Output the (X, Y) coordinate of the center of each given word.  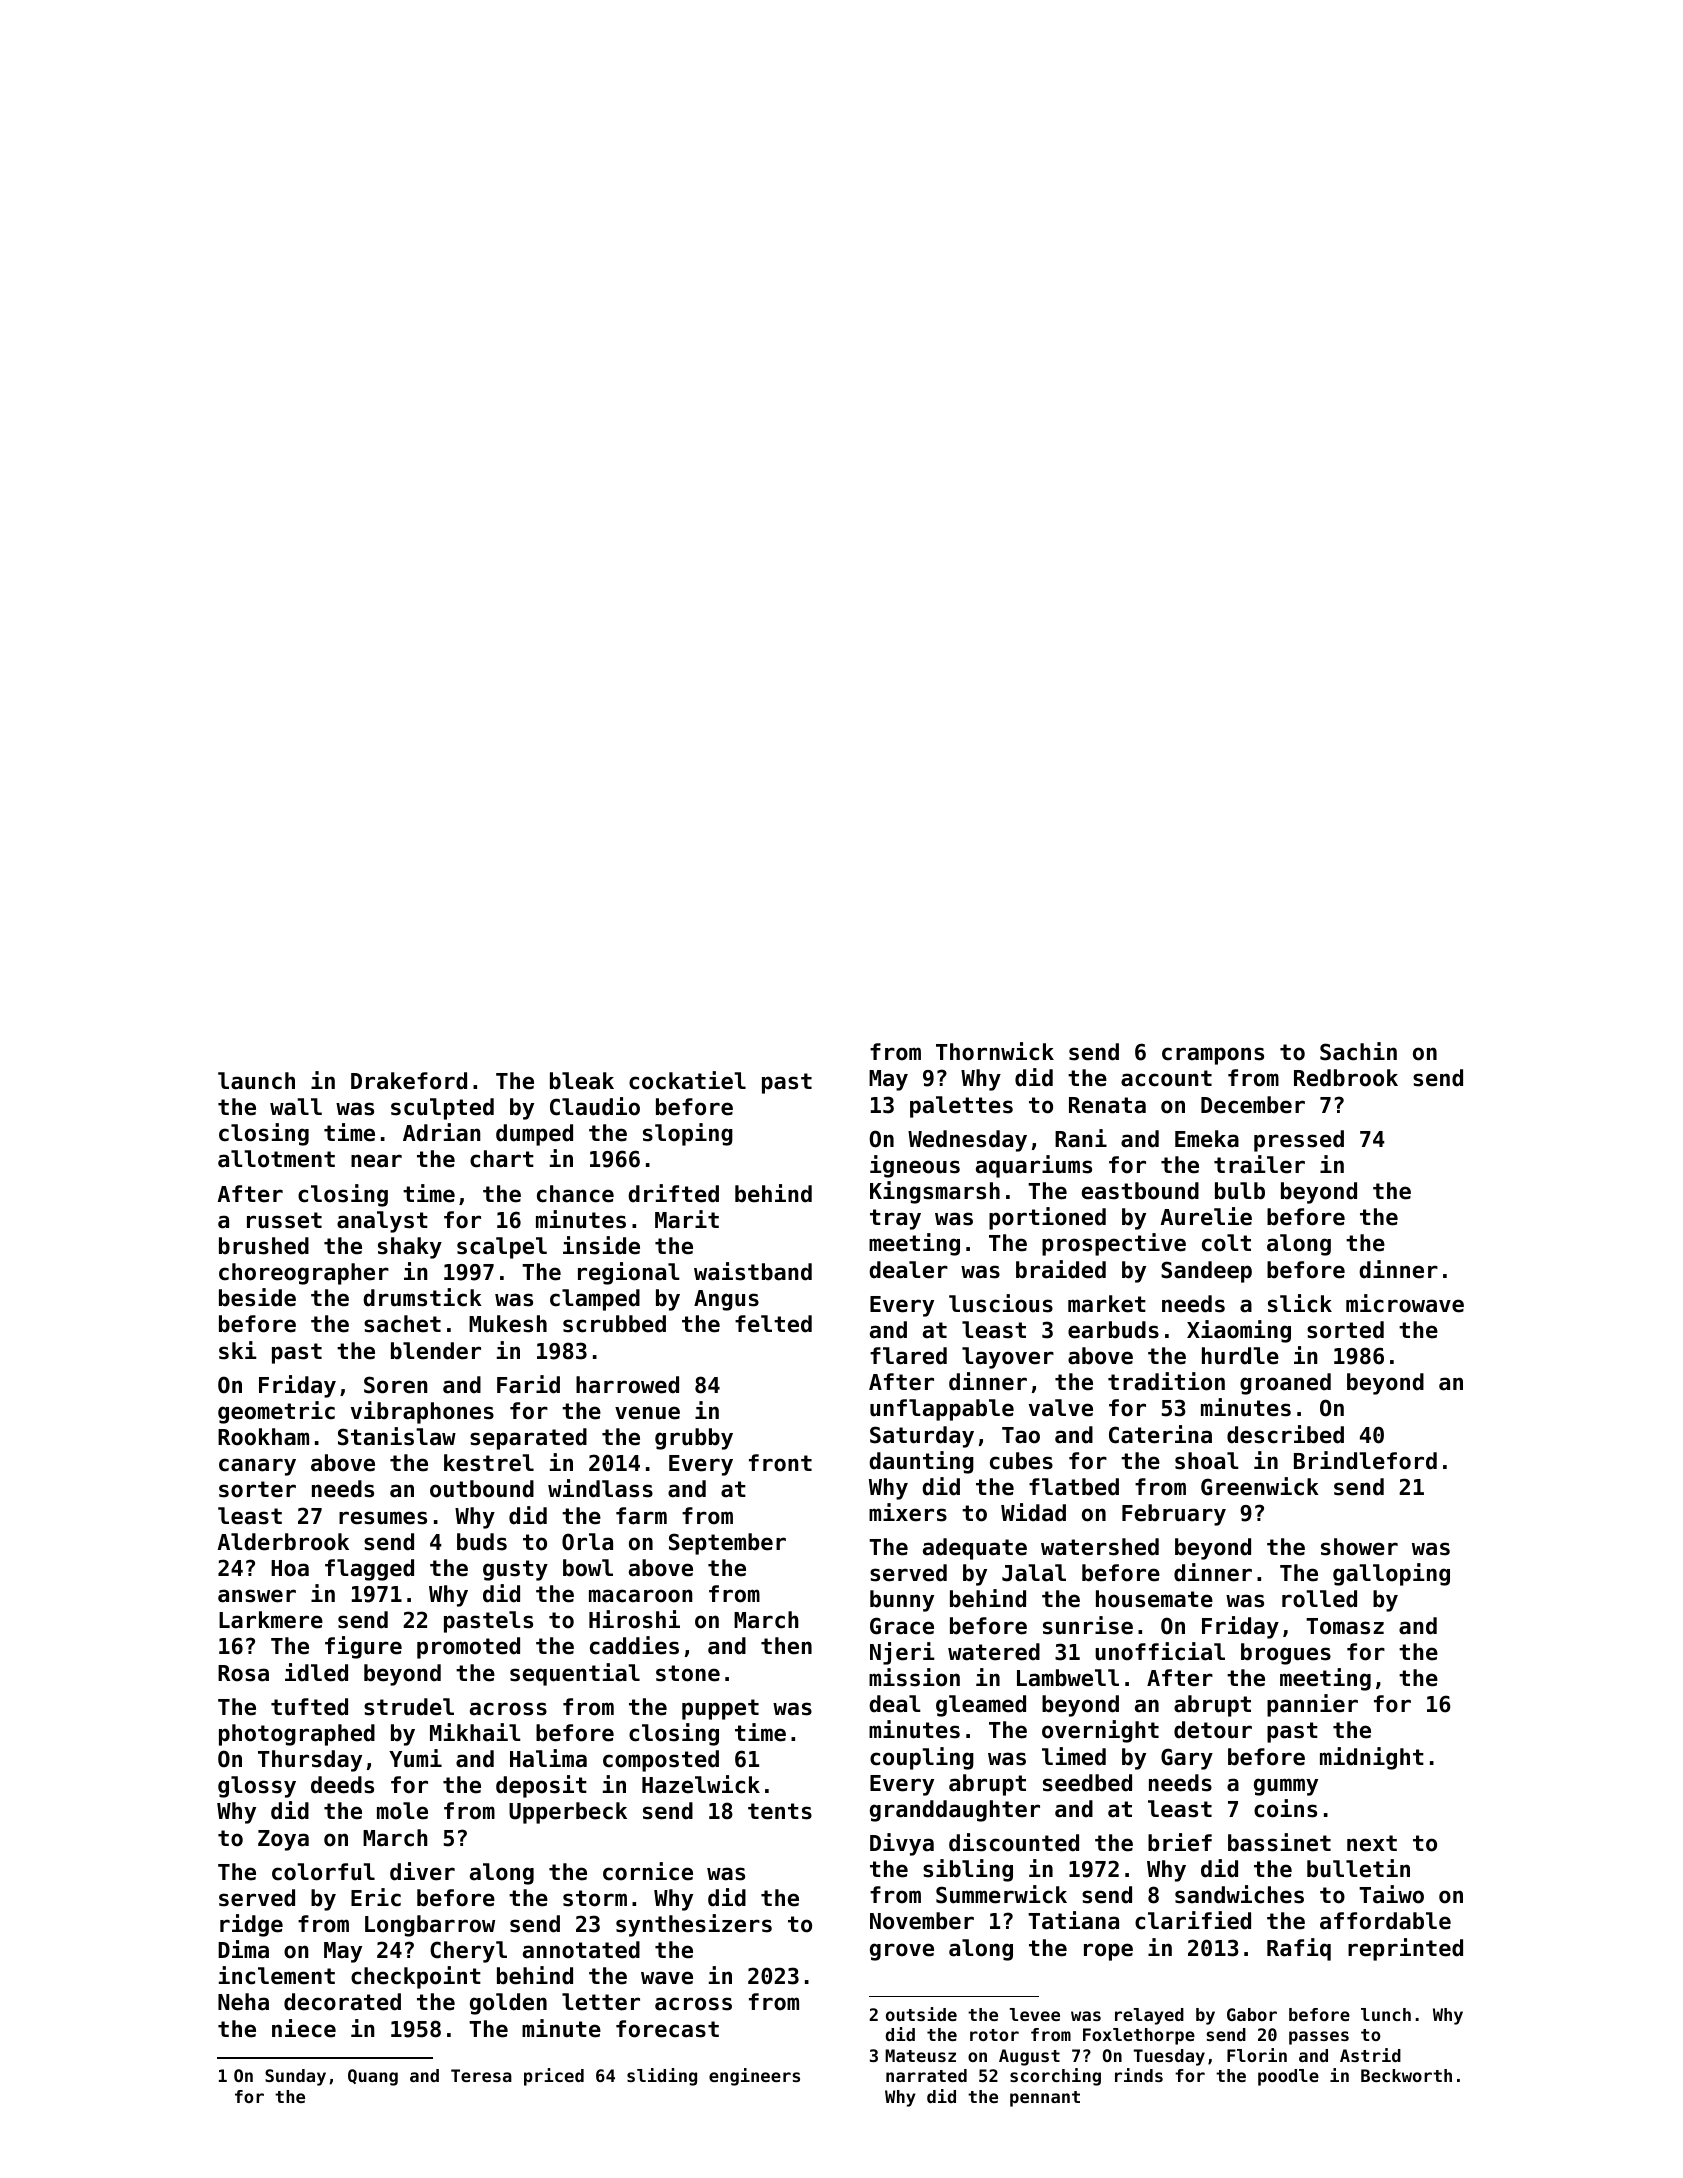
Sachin (1358, 1051)
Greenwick (1260, 1486)
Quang (373, 2077)
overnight (1100, 1731)
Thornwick (995, 1051)
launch (256, 1081)
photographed (297, 1735)
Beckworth (1406, 2075)
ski (238, 1350)
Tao (1021, 1435)
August (1029, 2057)
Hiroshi (634, 1619)
